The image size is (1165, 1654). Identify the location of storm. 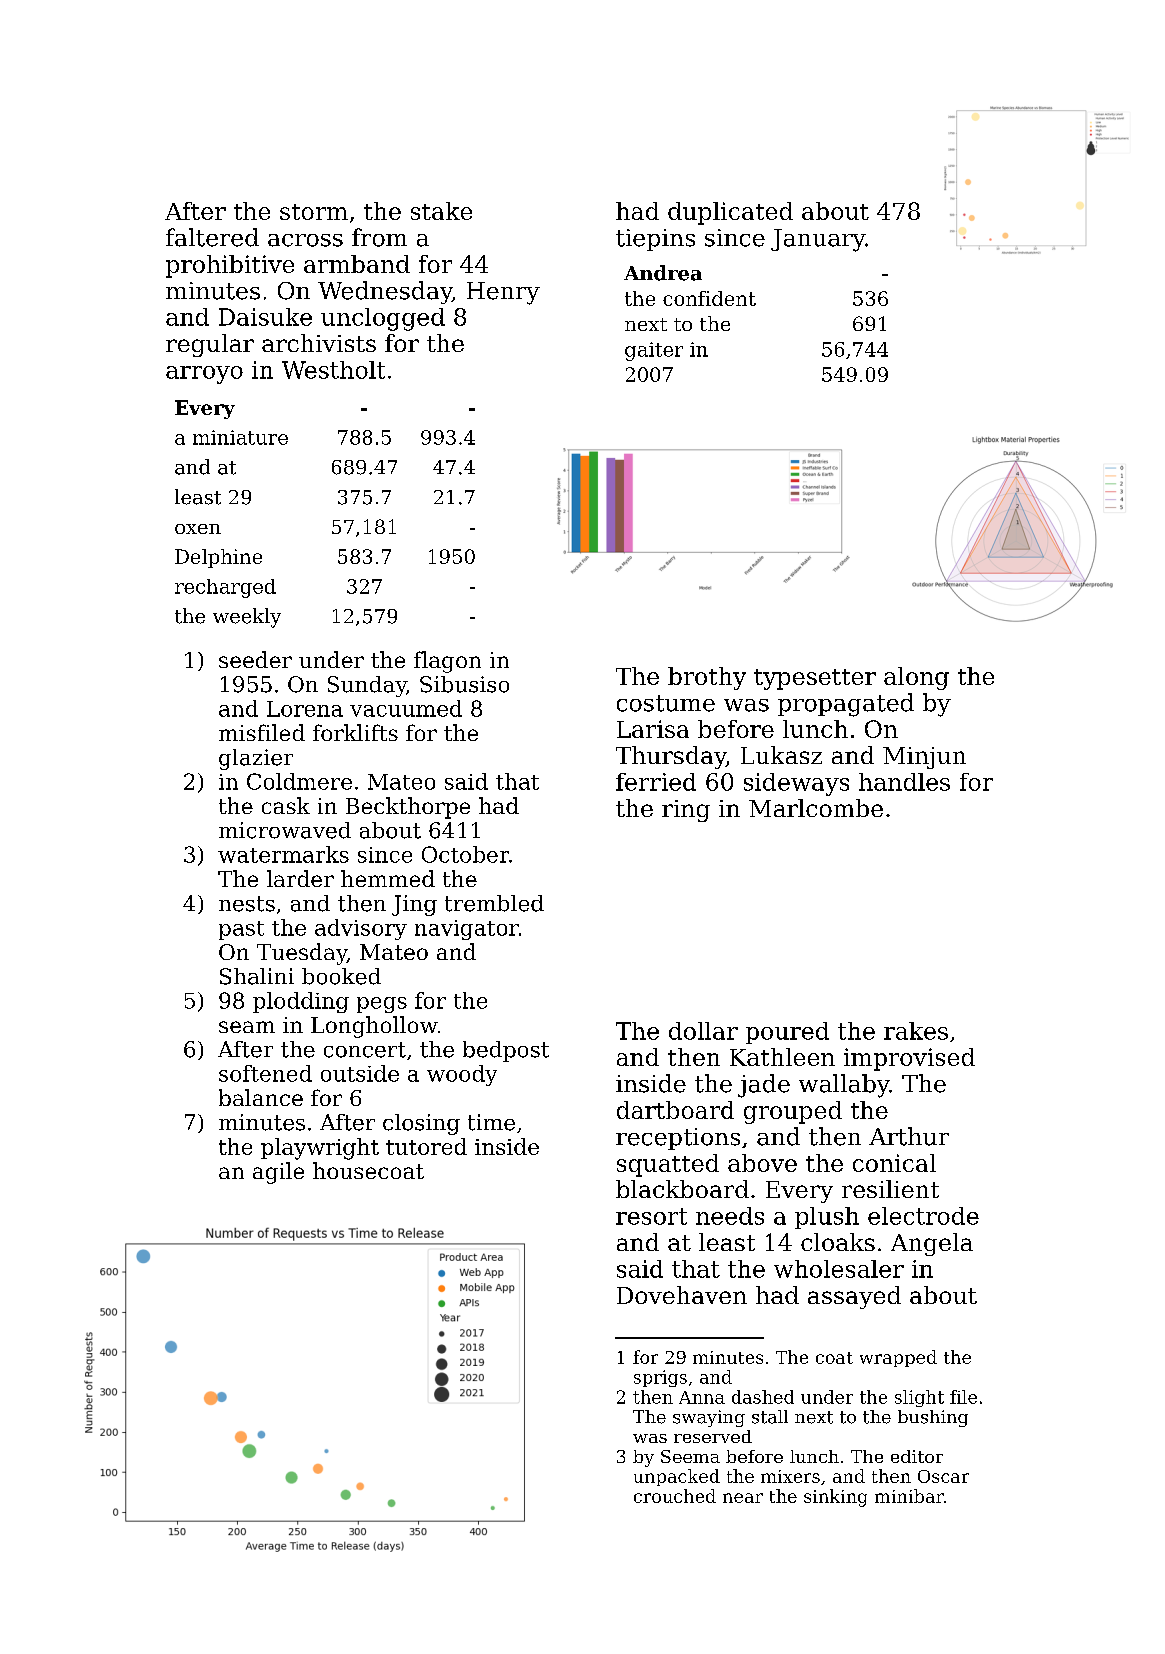
(314, 212).
